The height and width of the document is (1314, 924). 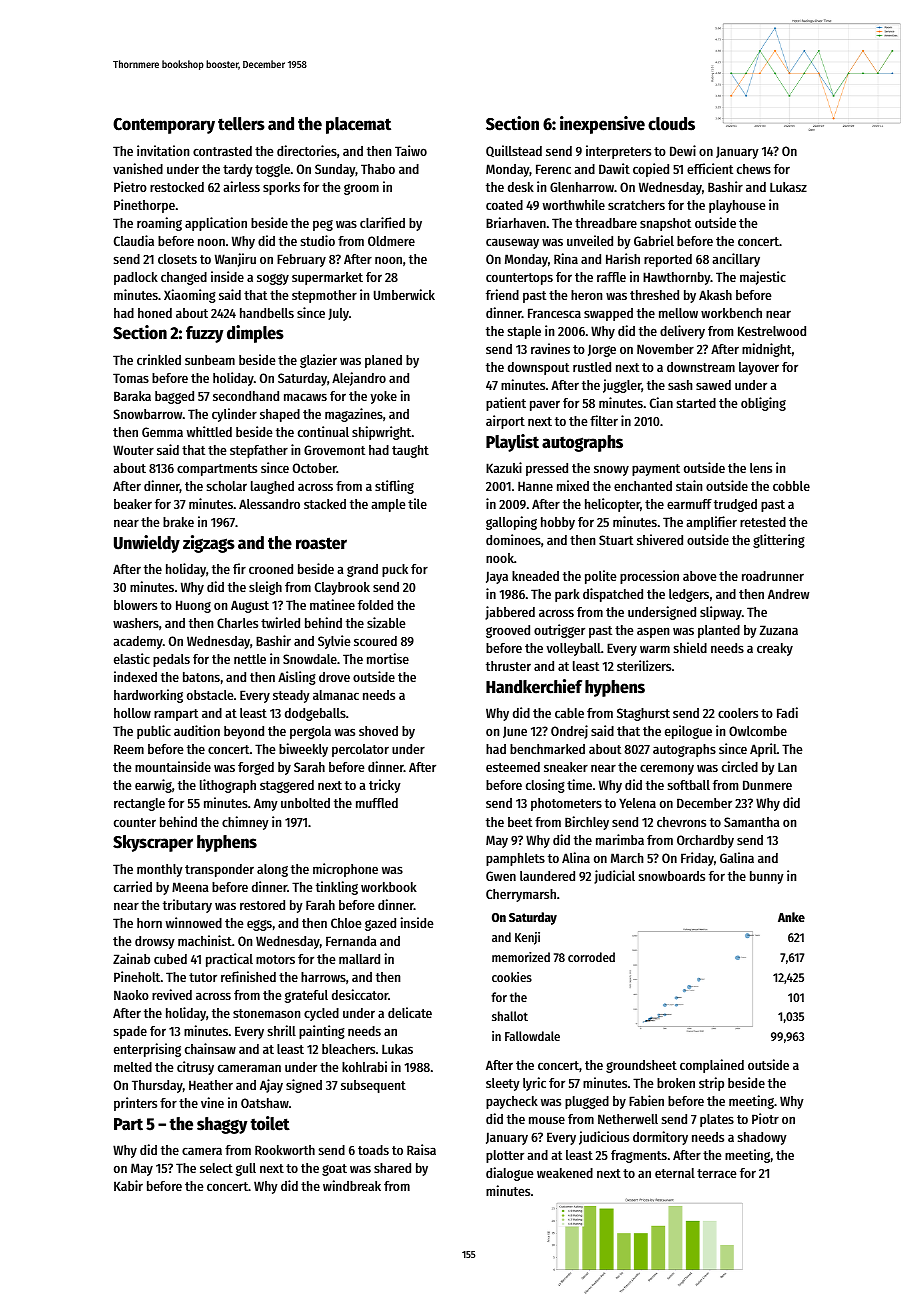 What do you see at coordinates (717, 1173) in the document?
I see `terrace` at bounding box center [717, 1173].
